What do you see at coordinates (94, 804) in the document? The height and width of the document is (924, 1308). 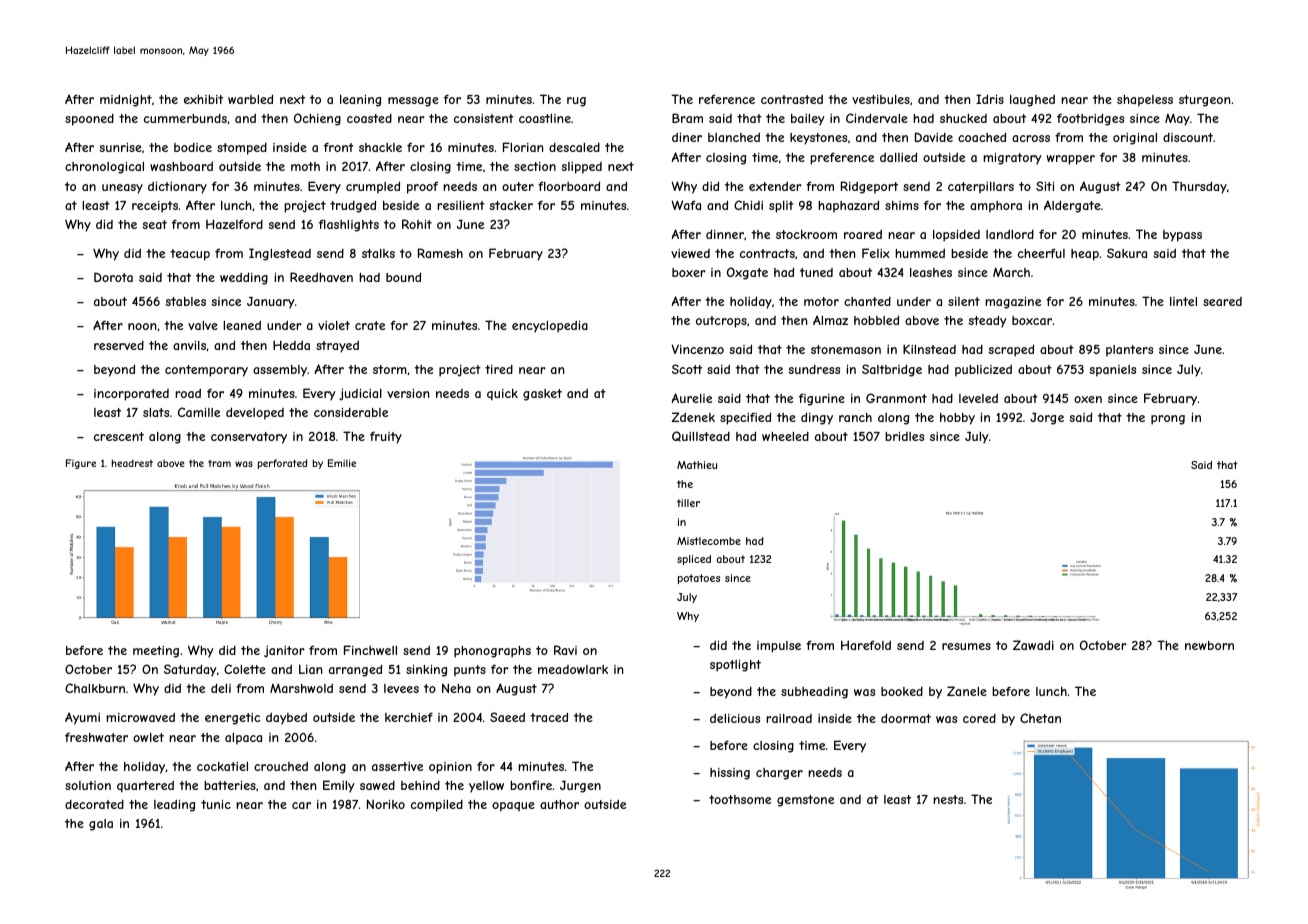 I see `decorated` at bounding box center [94, 804].
